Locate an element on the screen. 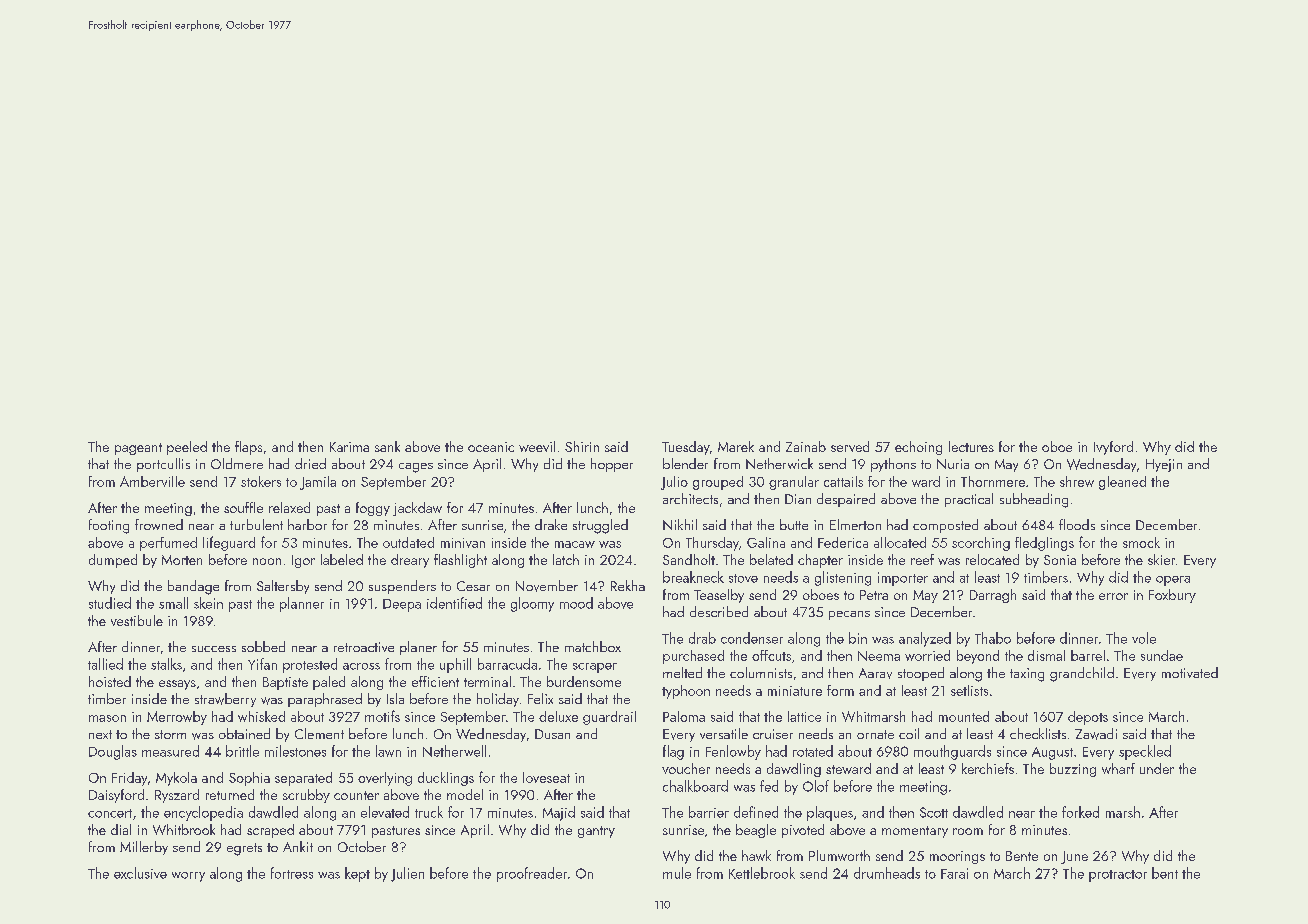 Image resolution: width=1308 pixels, height=924 pixels. deluxe is located at coordinates (558, 716).
